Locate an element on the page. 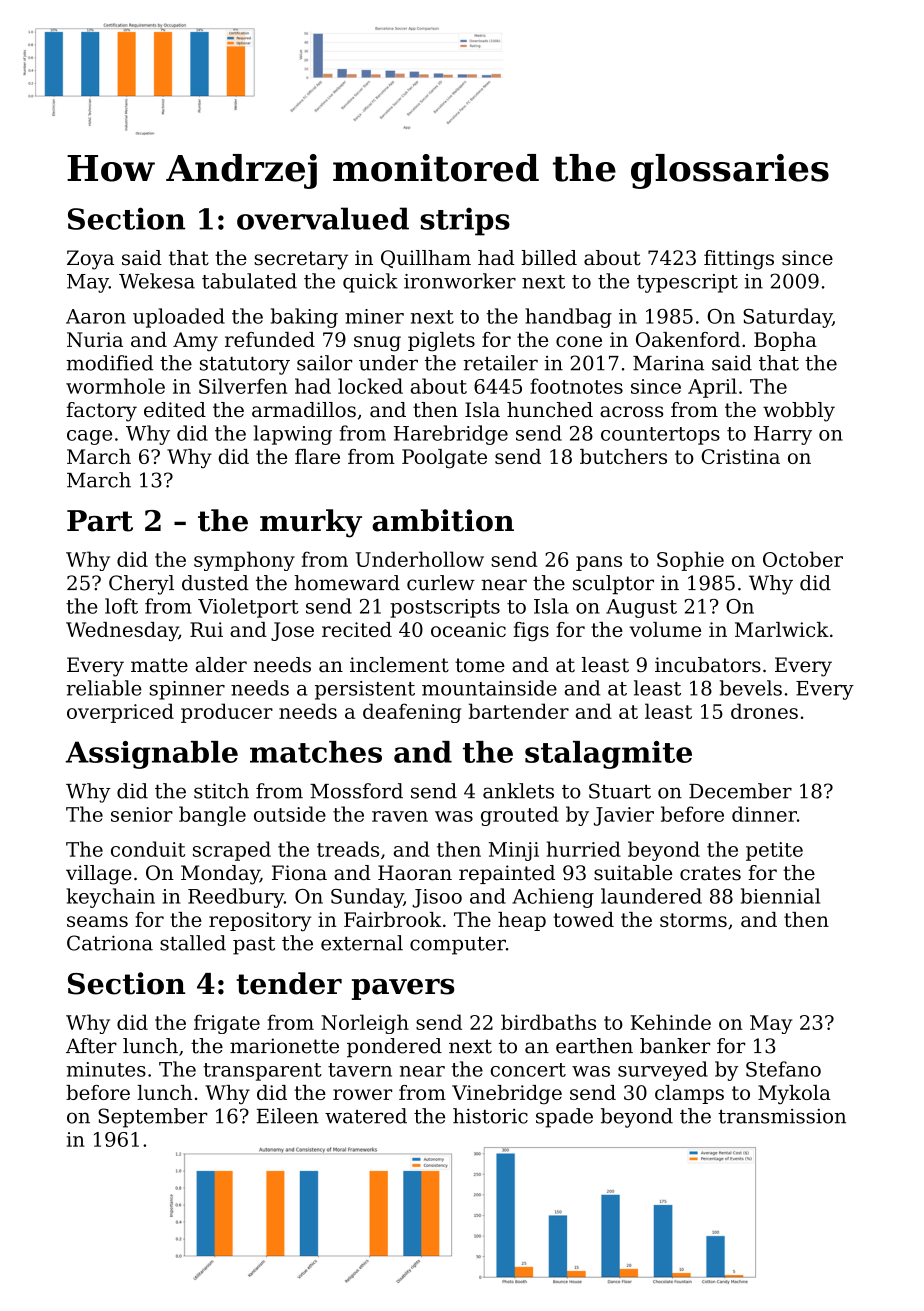  transmission is located at coordinates (782, 1116).
